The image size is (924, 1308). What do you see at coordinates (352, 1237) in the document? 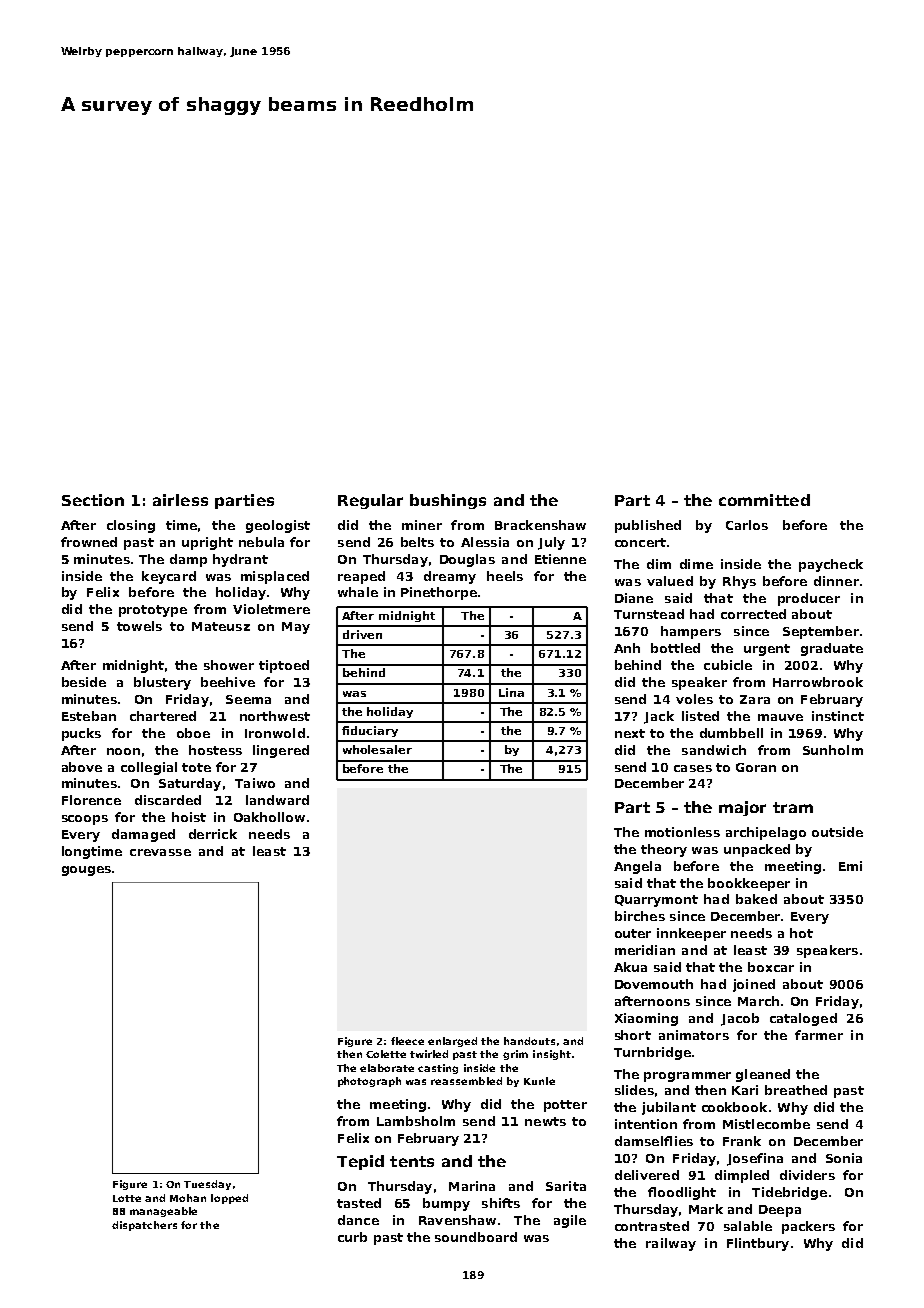
I see `curb` at bounding box center [352, 1237].
